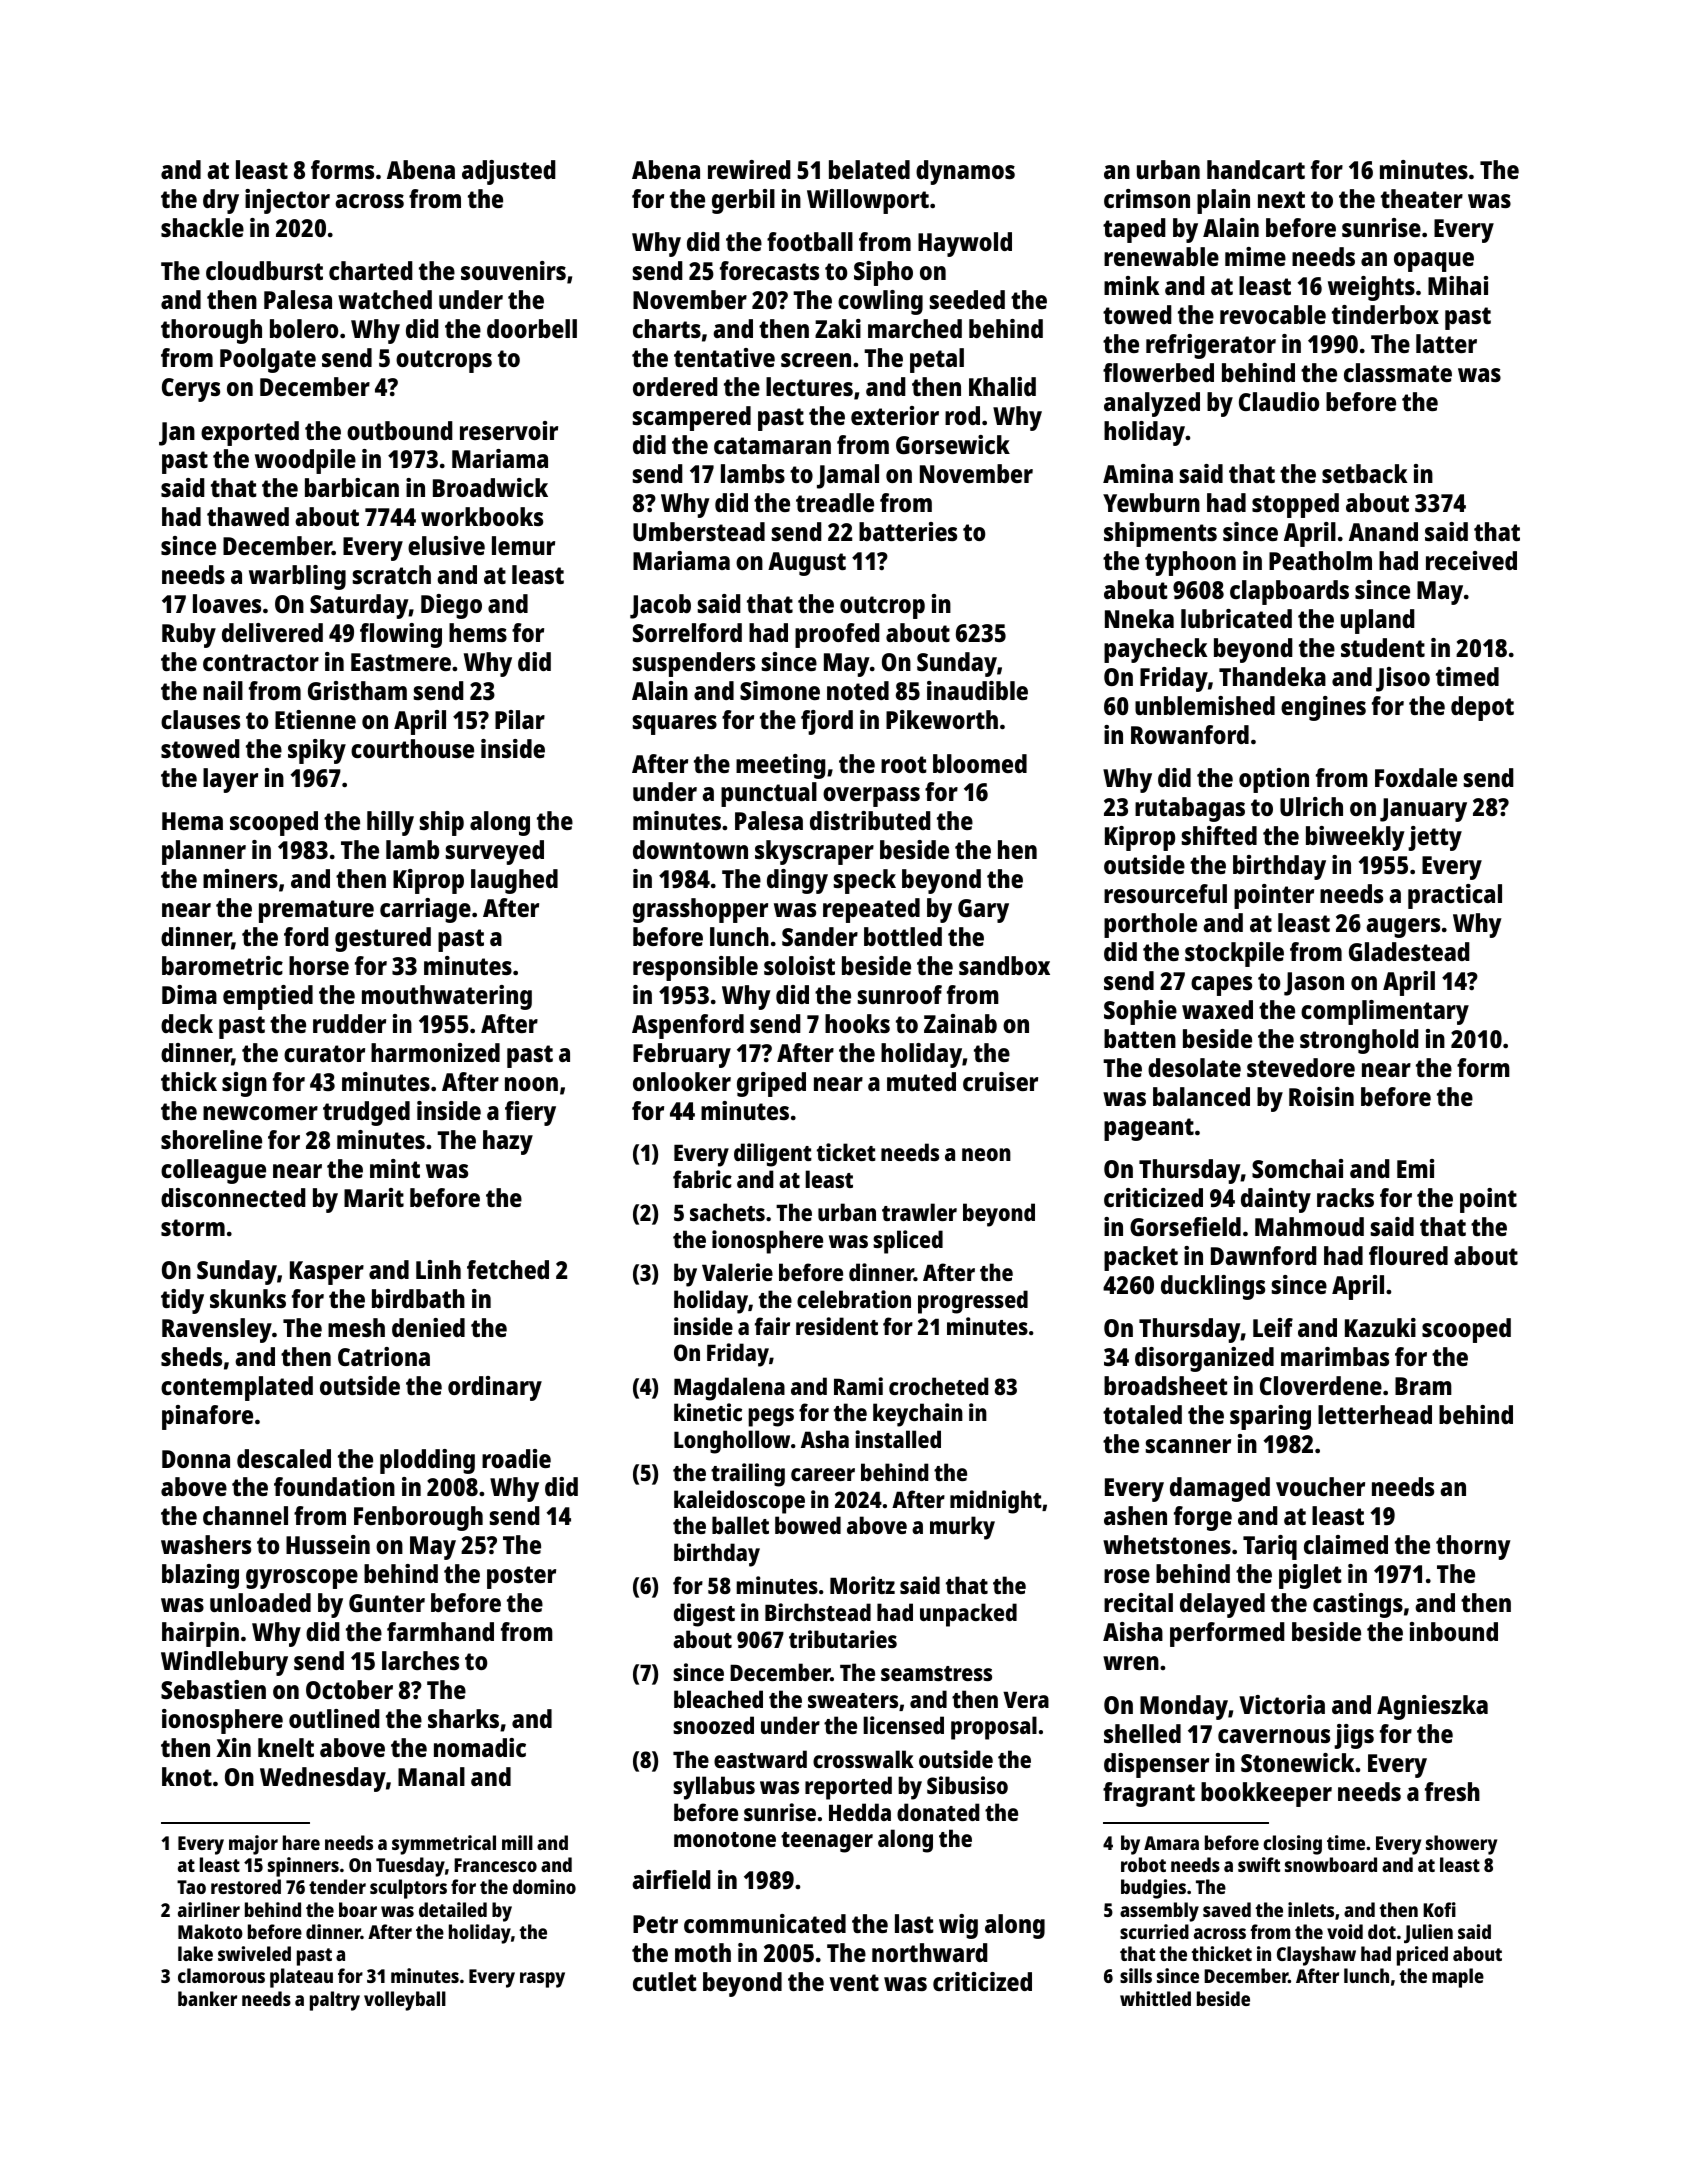  Describe the element at coordinates (1314, 984) in the document. I see `Jason` at that location.
